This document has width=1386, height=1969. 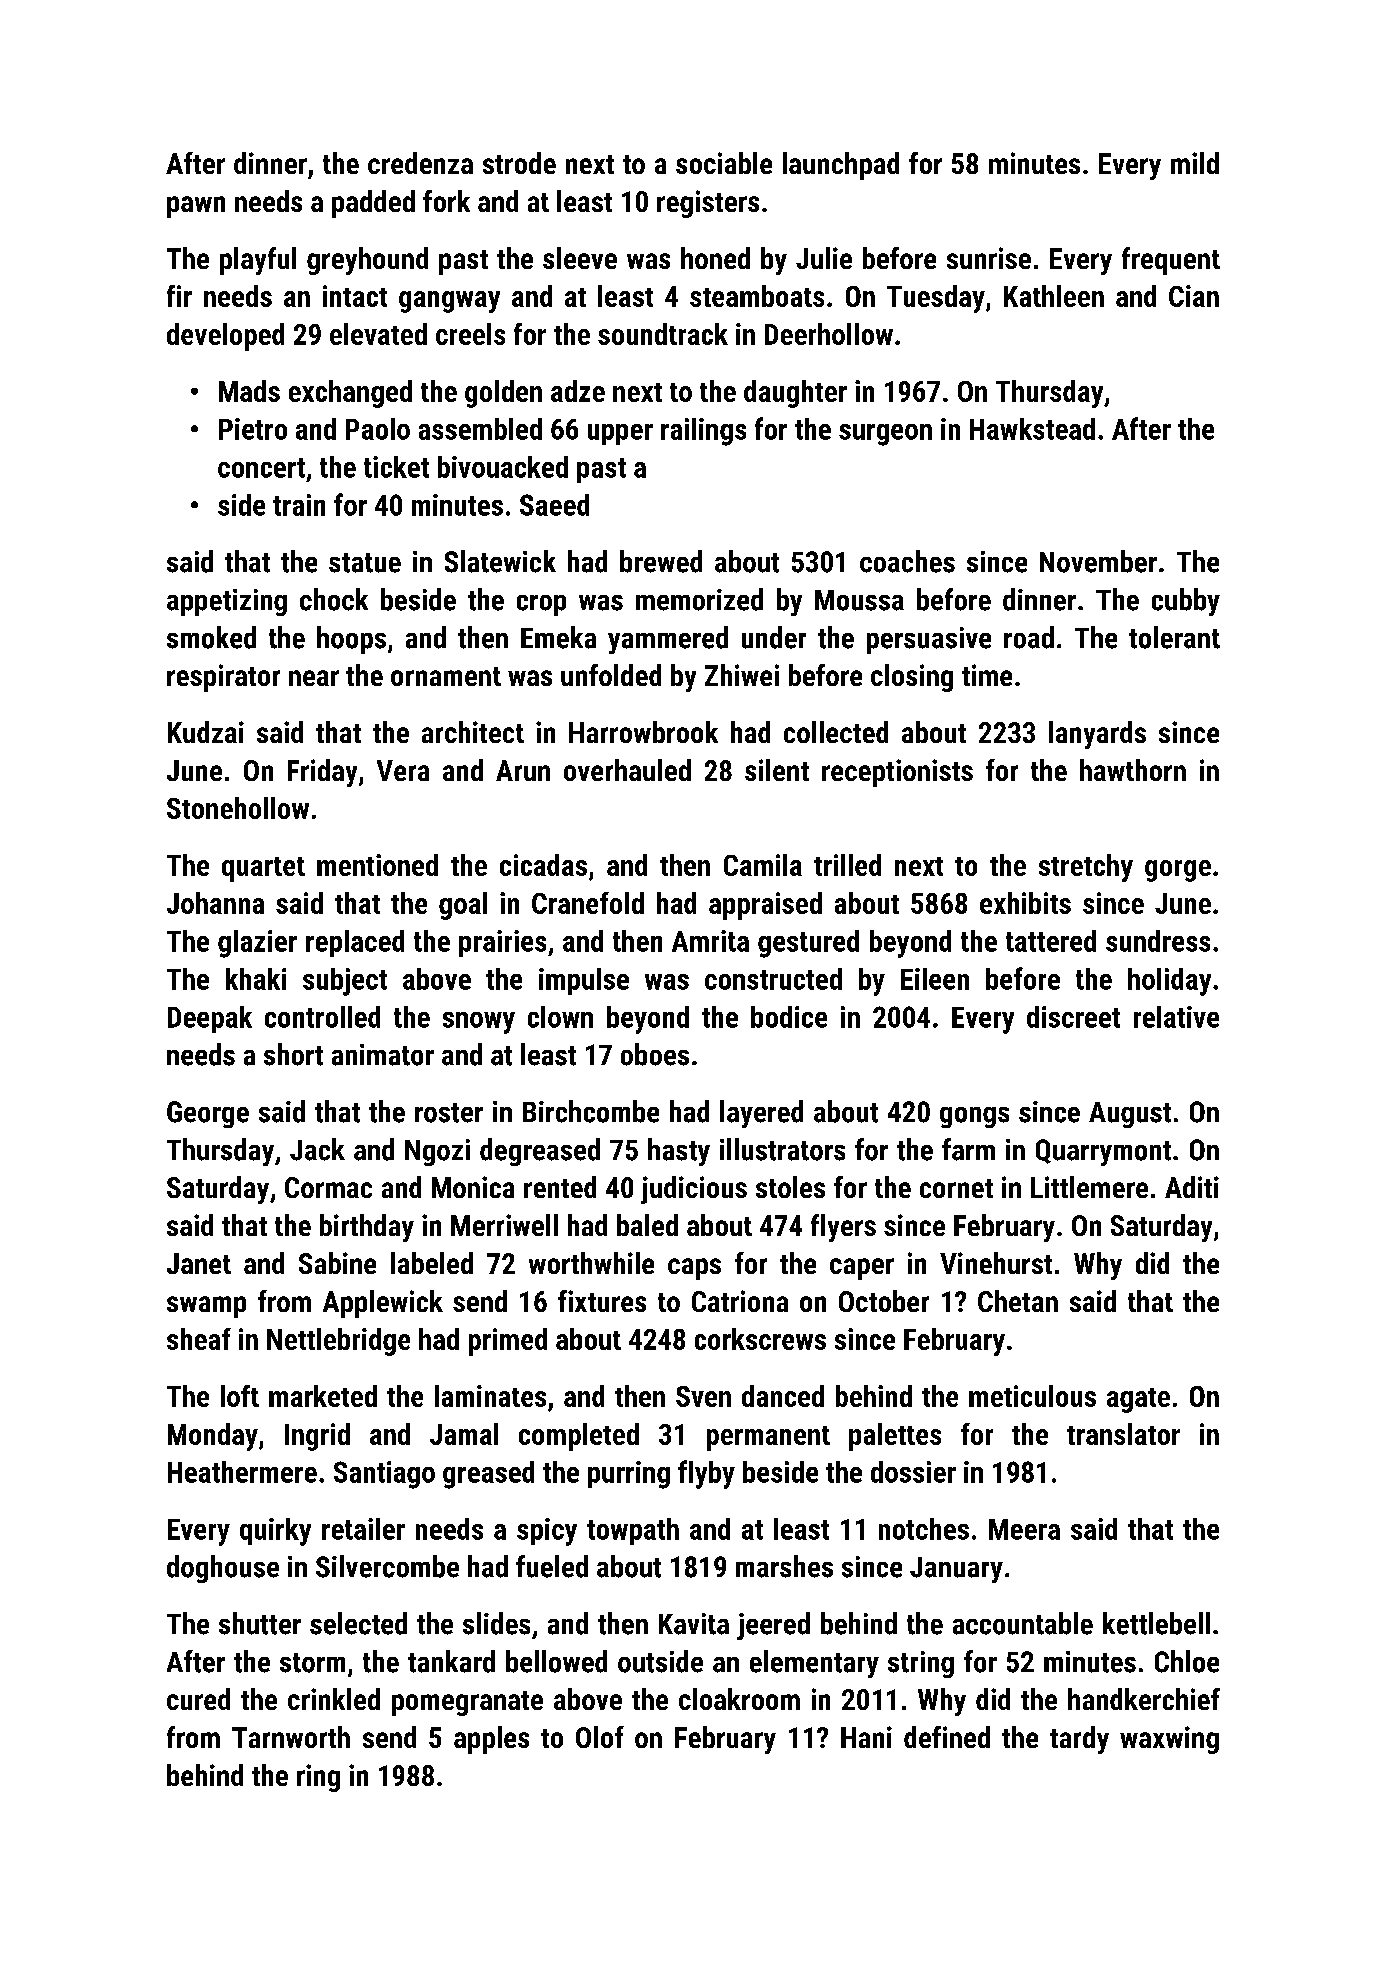 I want to click on constructed, so click(x=773, y=979).
